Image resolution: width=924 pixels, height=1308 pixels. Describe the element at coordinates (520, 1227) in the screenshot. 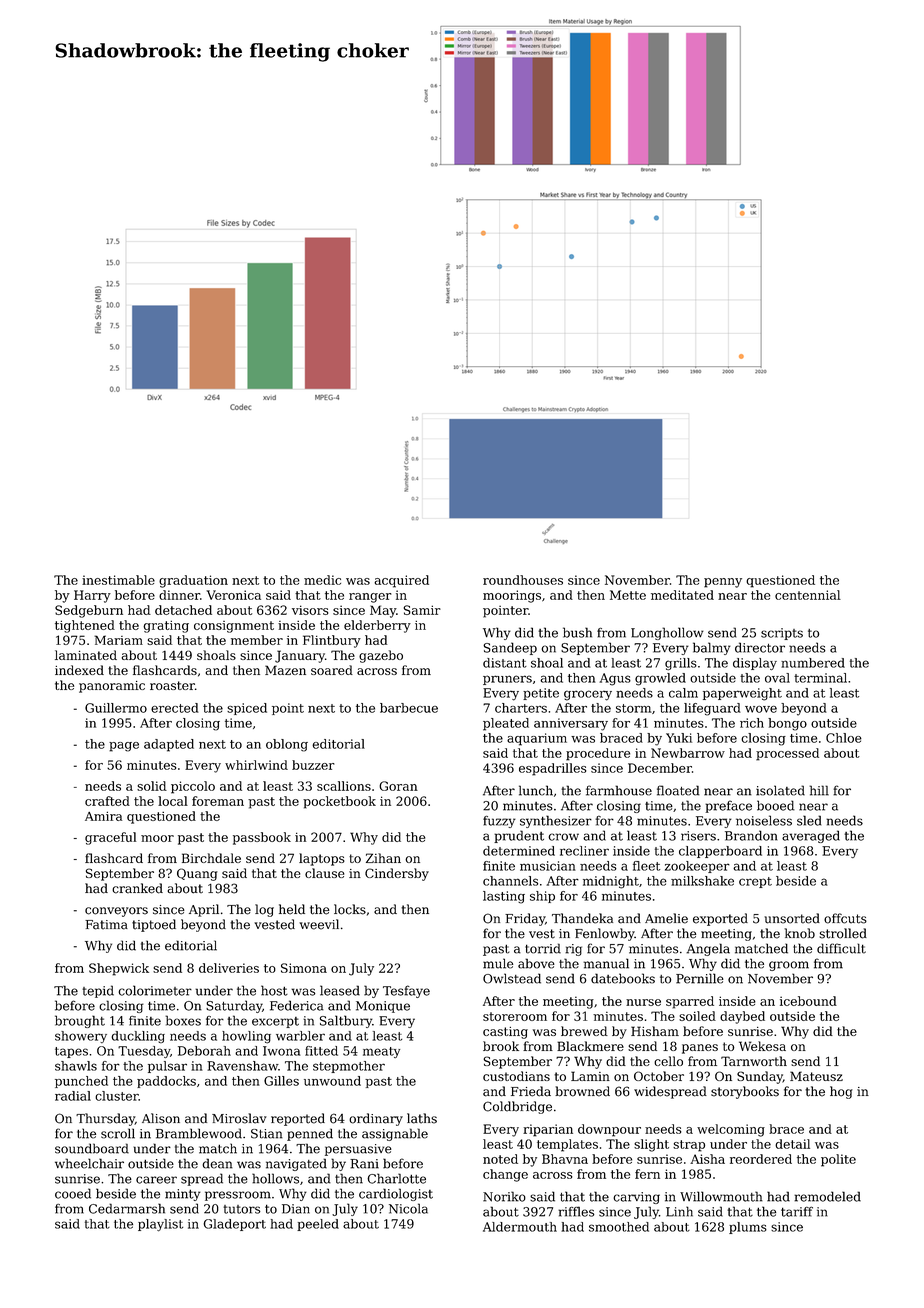

I see `Aldermouth` at that location.
